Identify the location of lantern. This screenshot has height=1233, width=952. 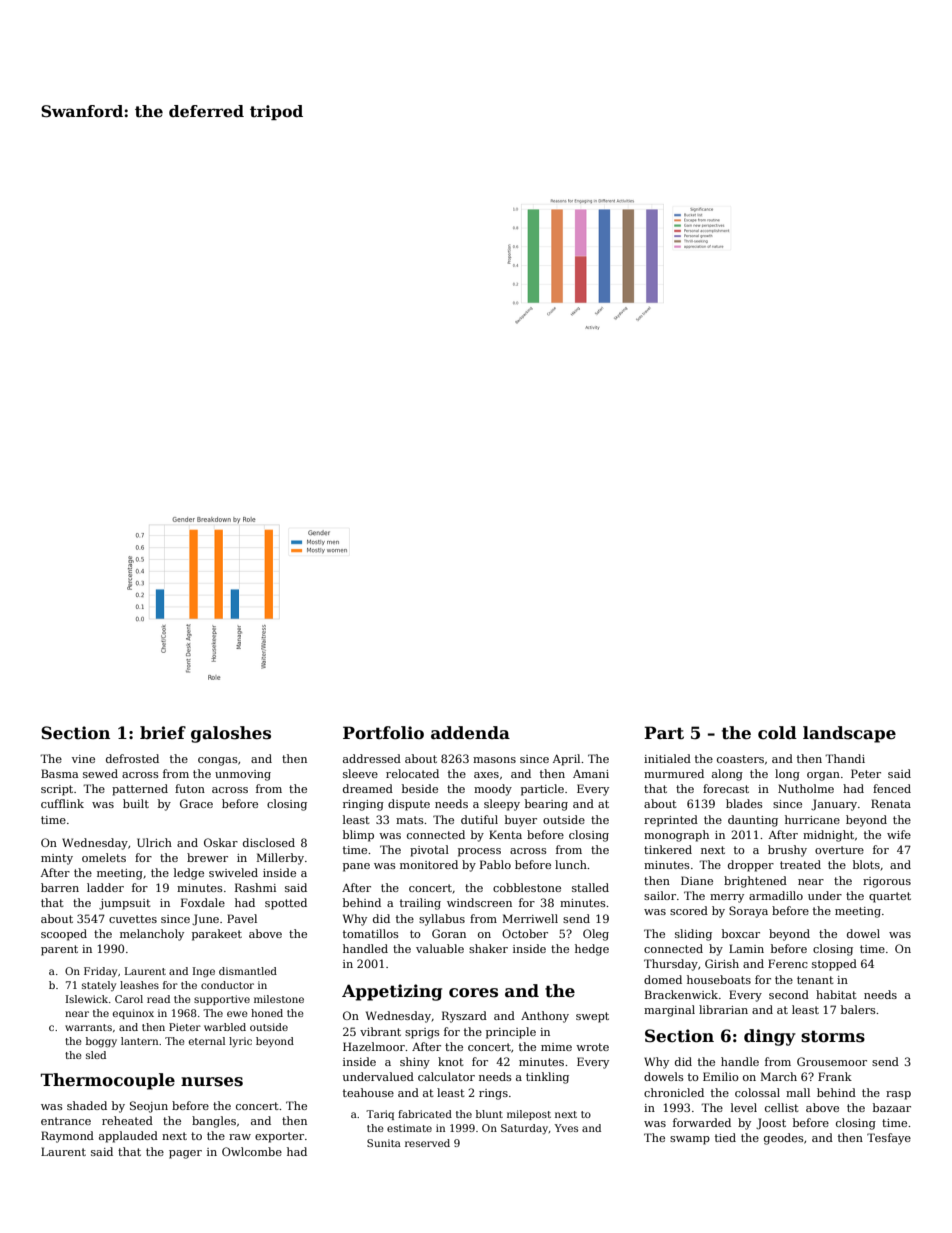
(139, 1041).
